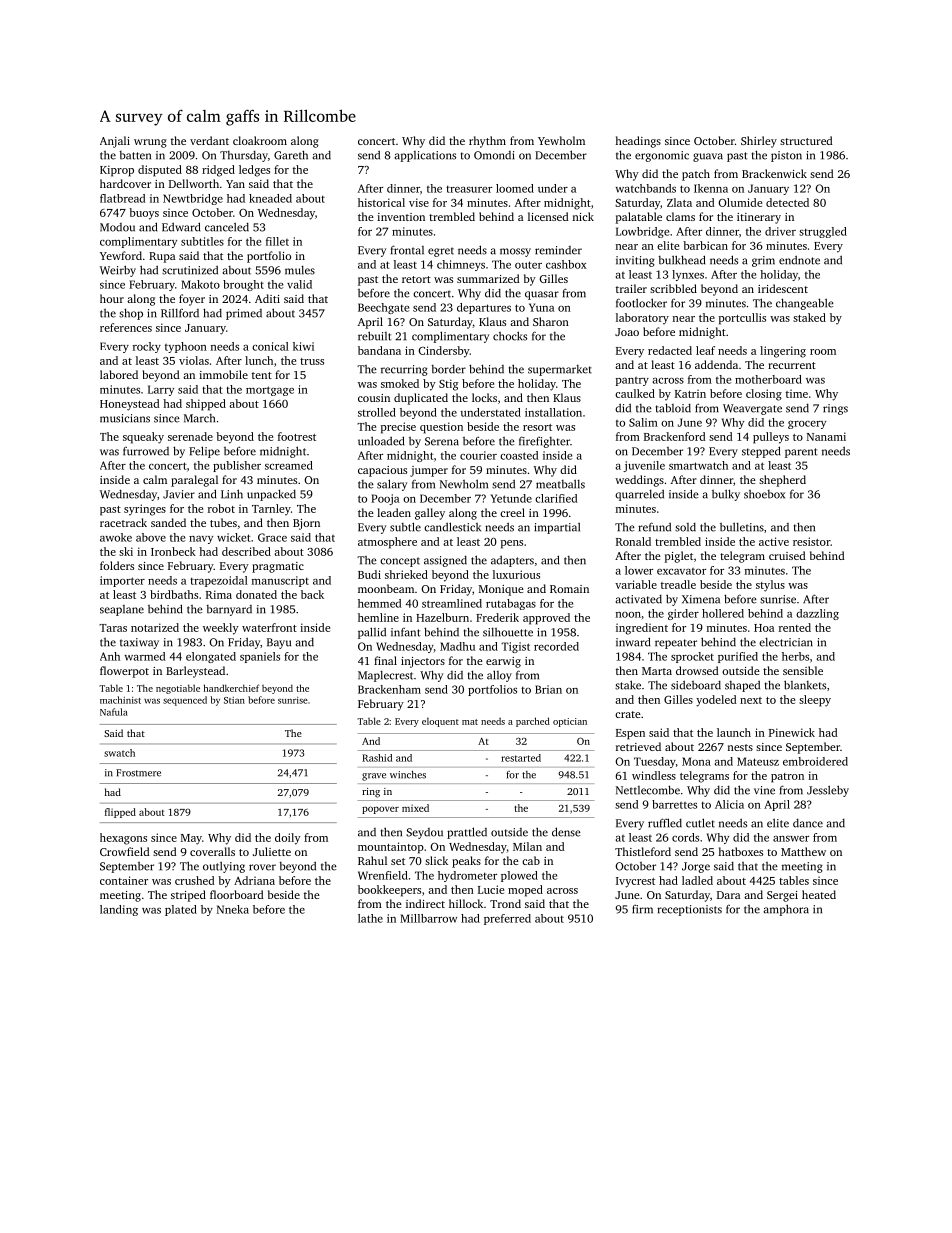  Describe the element at coordinates (795, 656) in the page. I see `herbs` at that location.
